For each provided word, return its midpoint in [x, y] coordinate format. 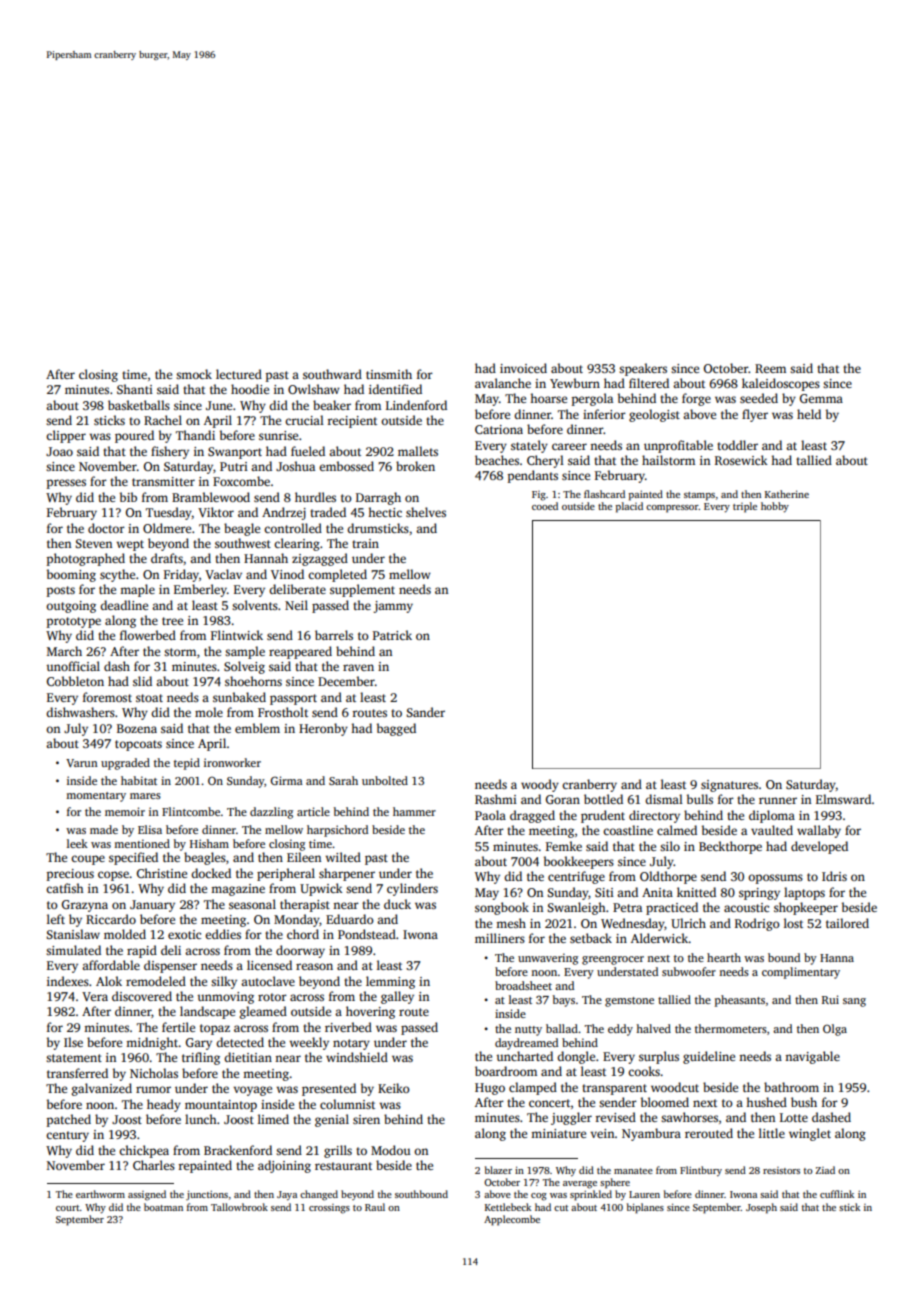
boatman [163, 1207]
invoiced [523, 368]
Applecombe [512, 1220]
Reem [770, 368]
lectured [239, 374]
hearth [724, 957]
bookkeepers [579, 862]
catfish [65, 888]
